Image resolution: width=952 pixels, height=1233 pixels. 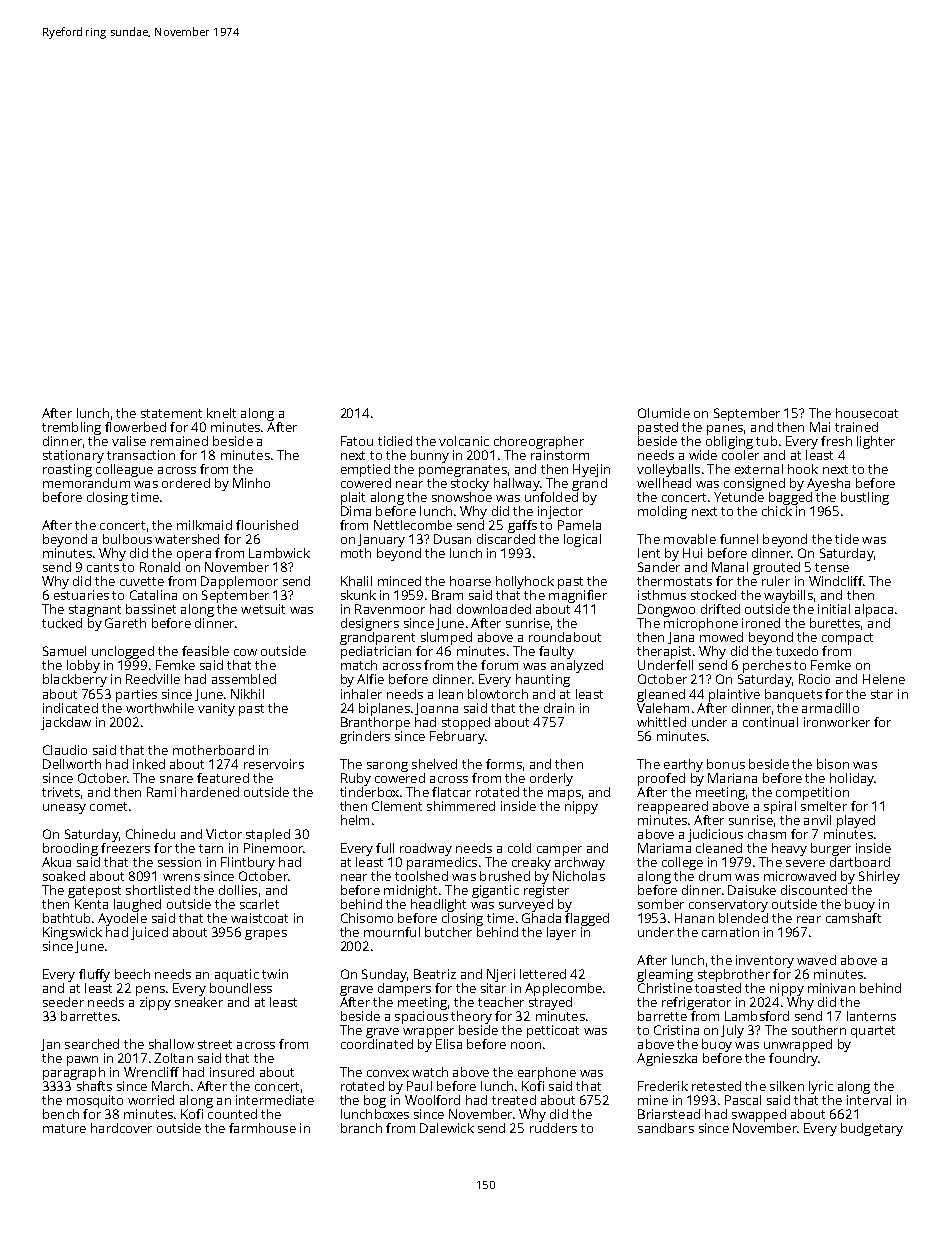 I want to click on pawn, so click(x=82, y=1061).
